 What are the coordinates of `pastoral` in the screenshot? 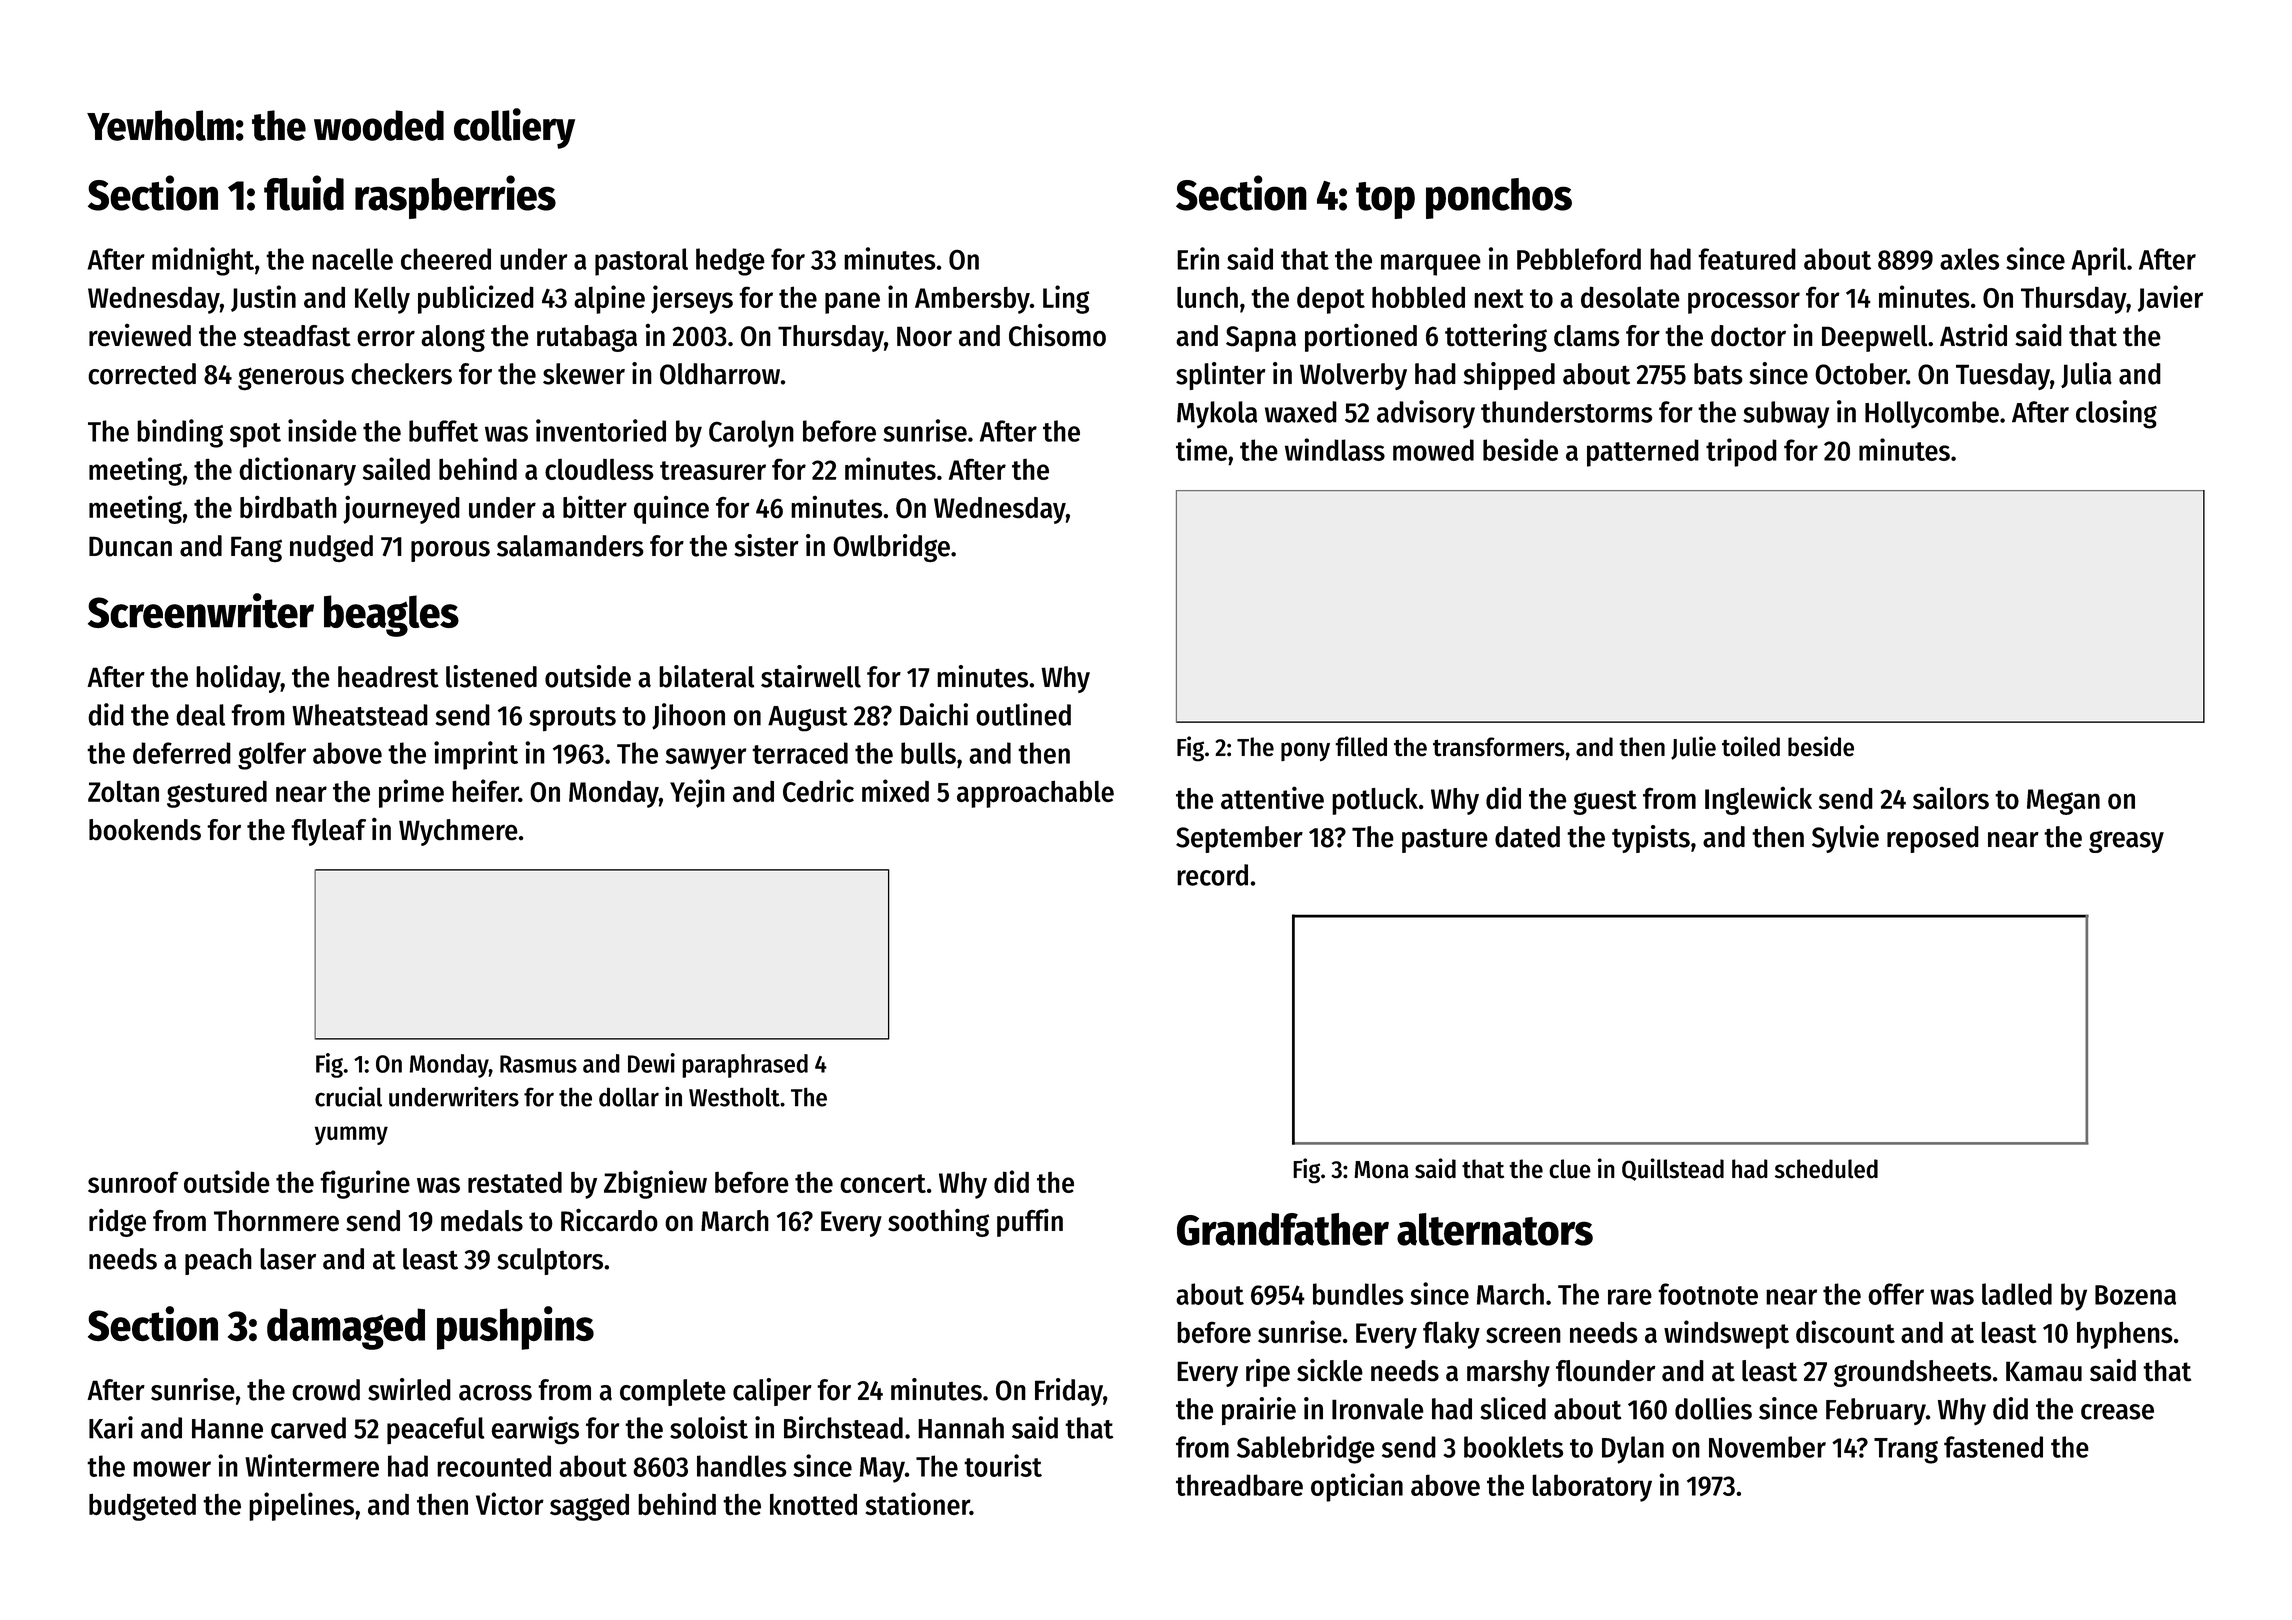 It's located at (641, 262).
